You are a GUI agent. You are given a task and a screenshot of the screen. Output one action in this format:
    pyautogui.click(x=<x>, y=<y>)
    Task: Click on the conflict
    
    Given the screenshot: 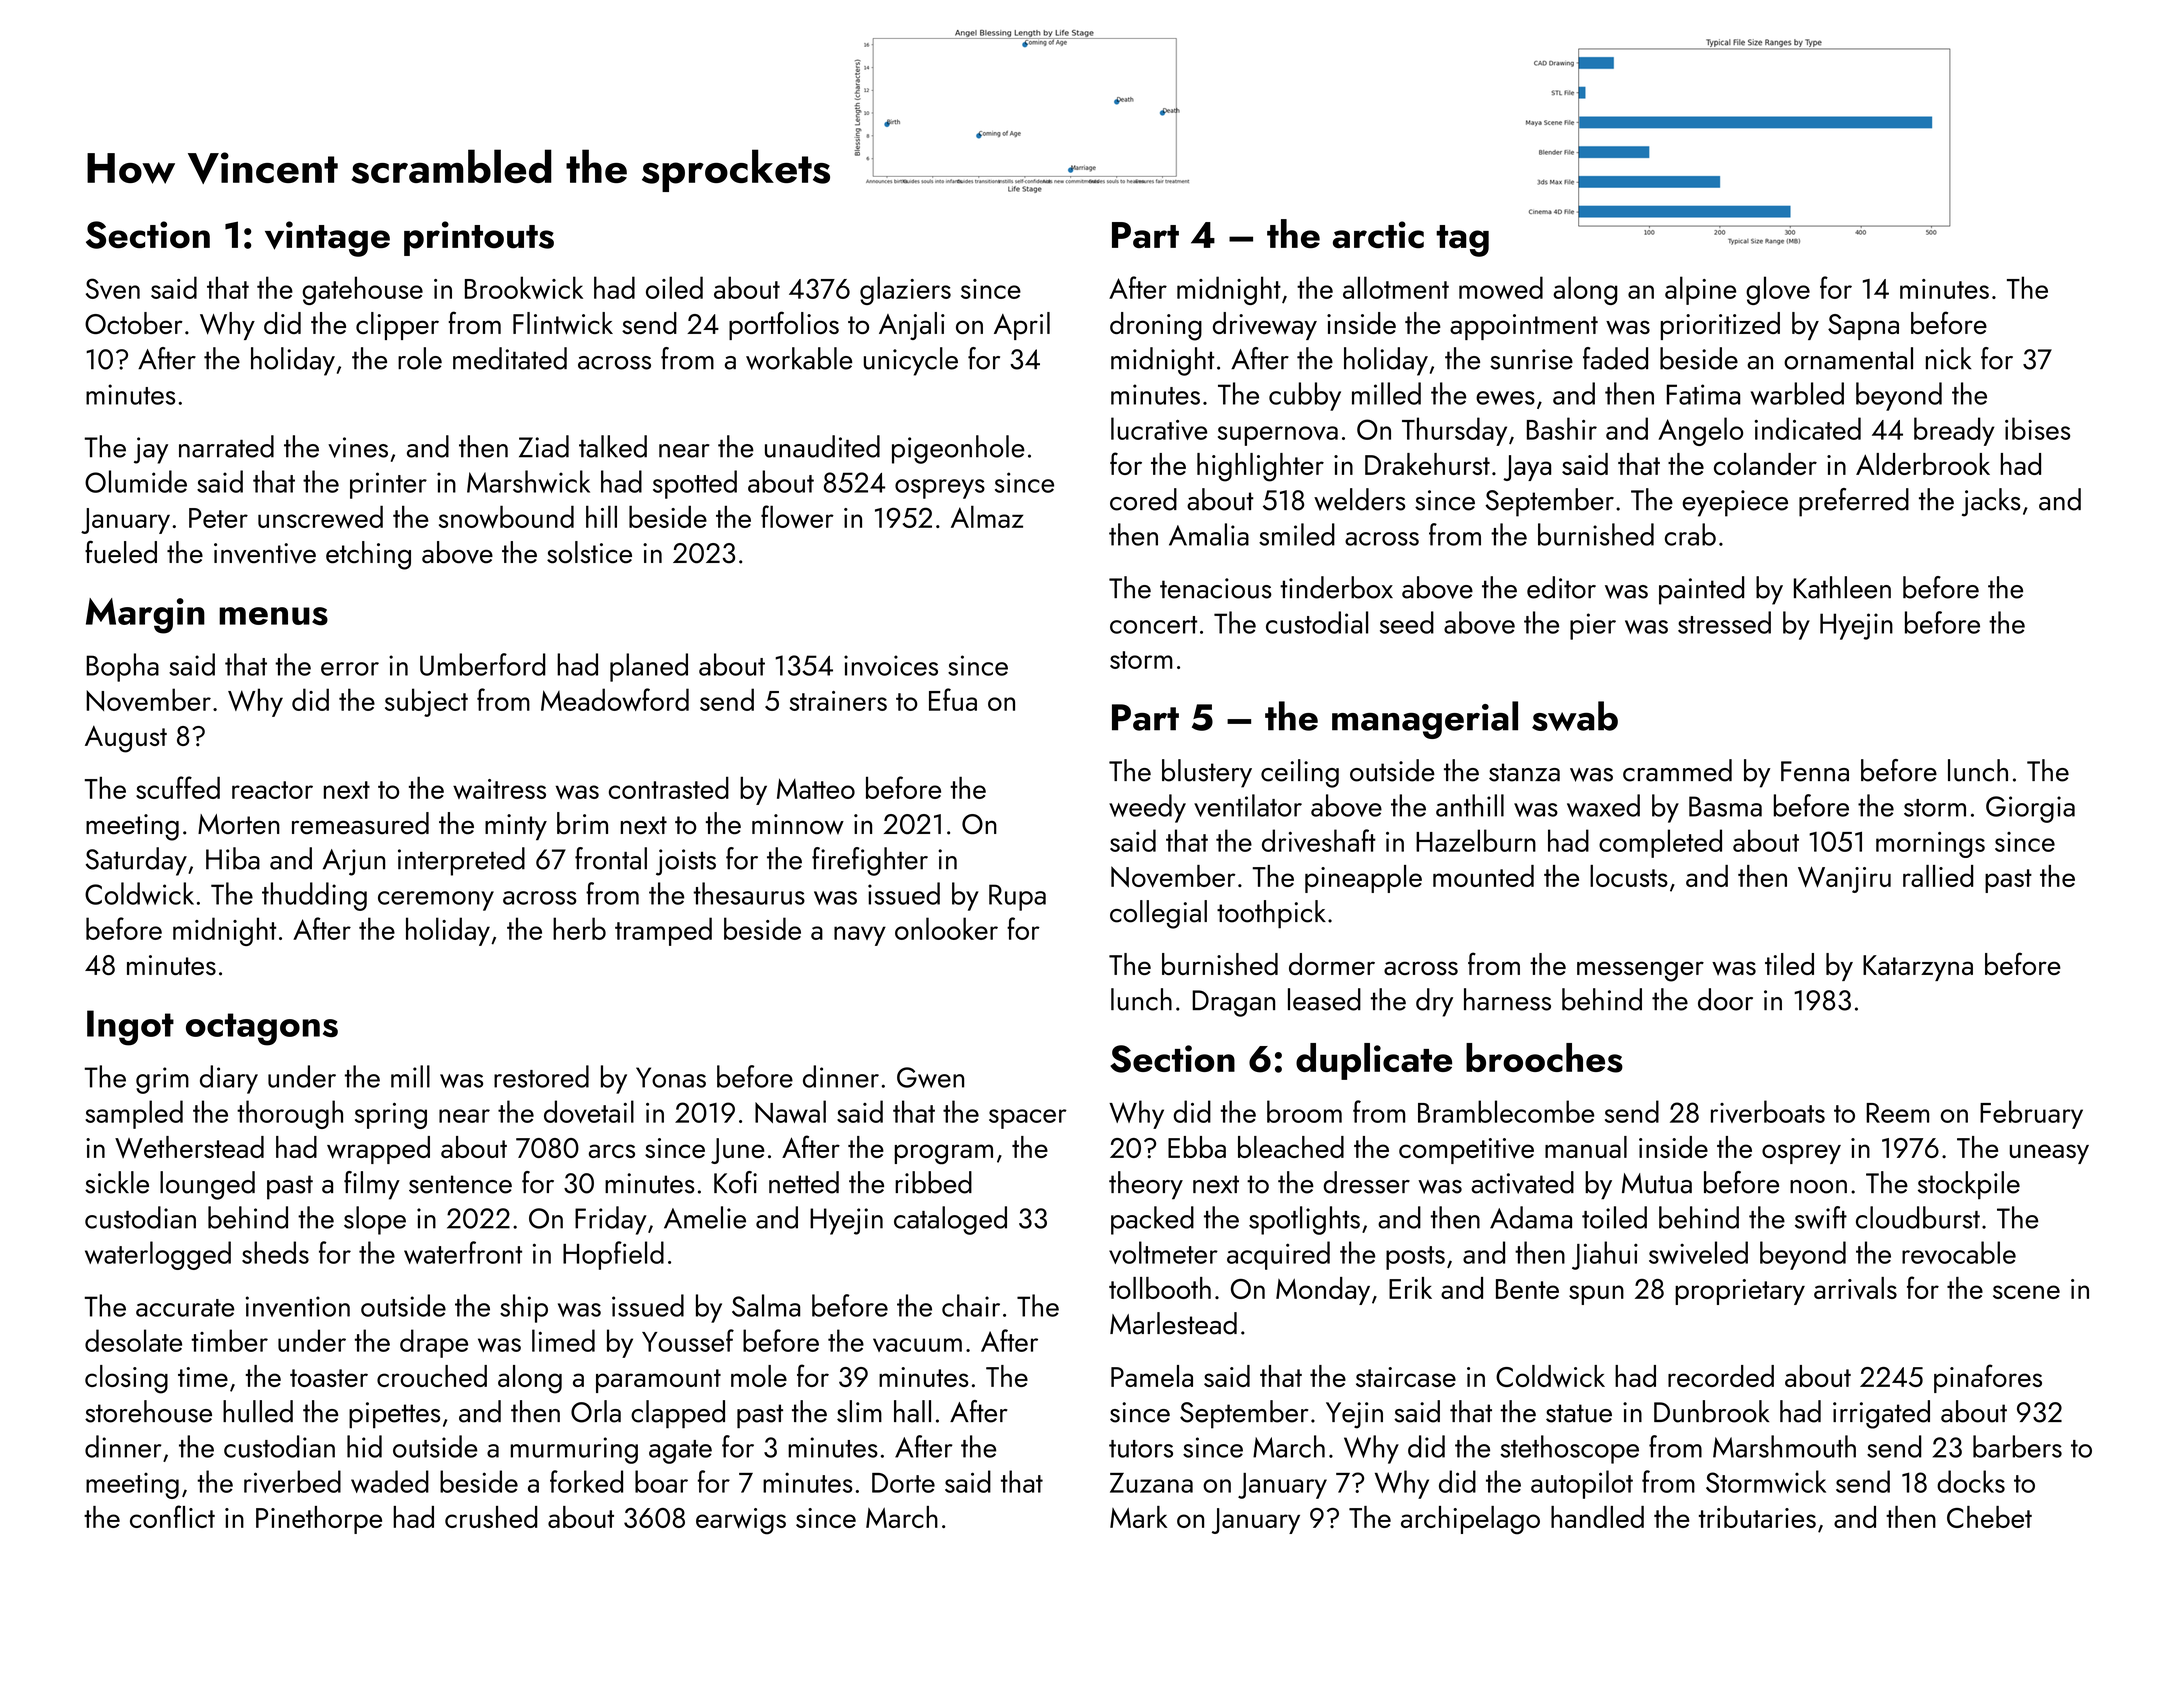 What is the action you would take?
    pyautogui.click(x=172, y=1516)
